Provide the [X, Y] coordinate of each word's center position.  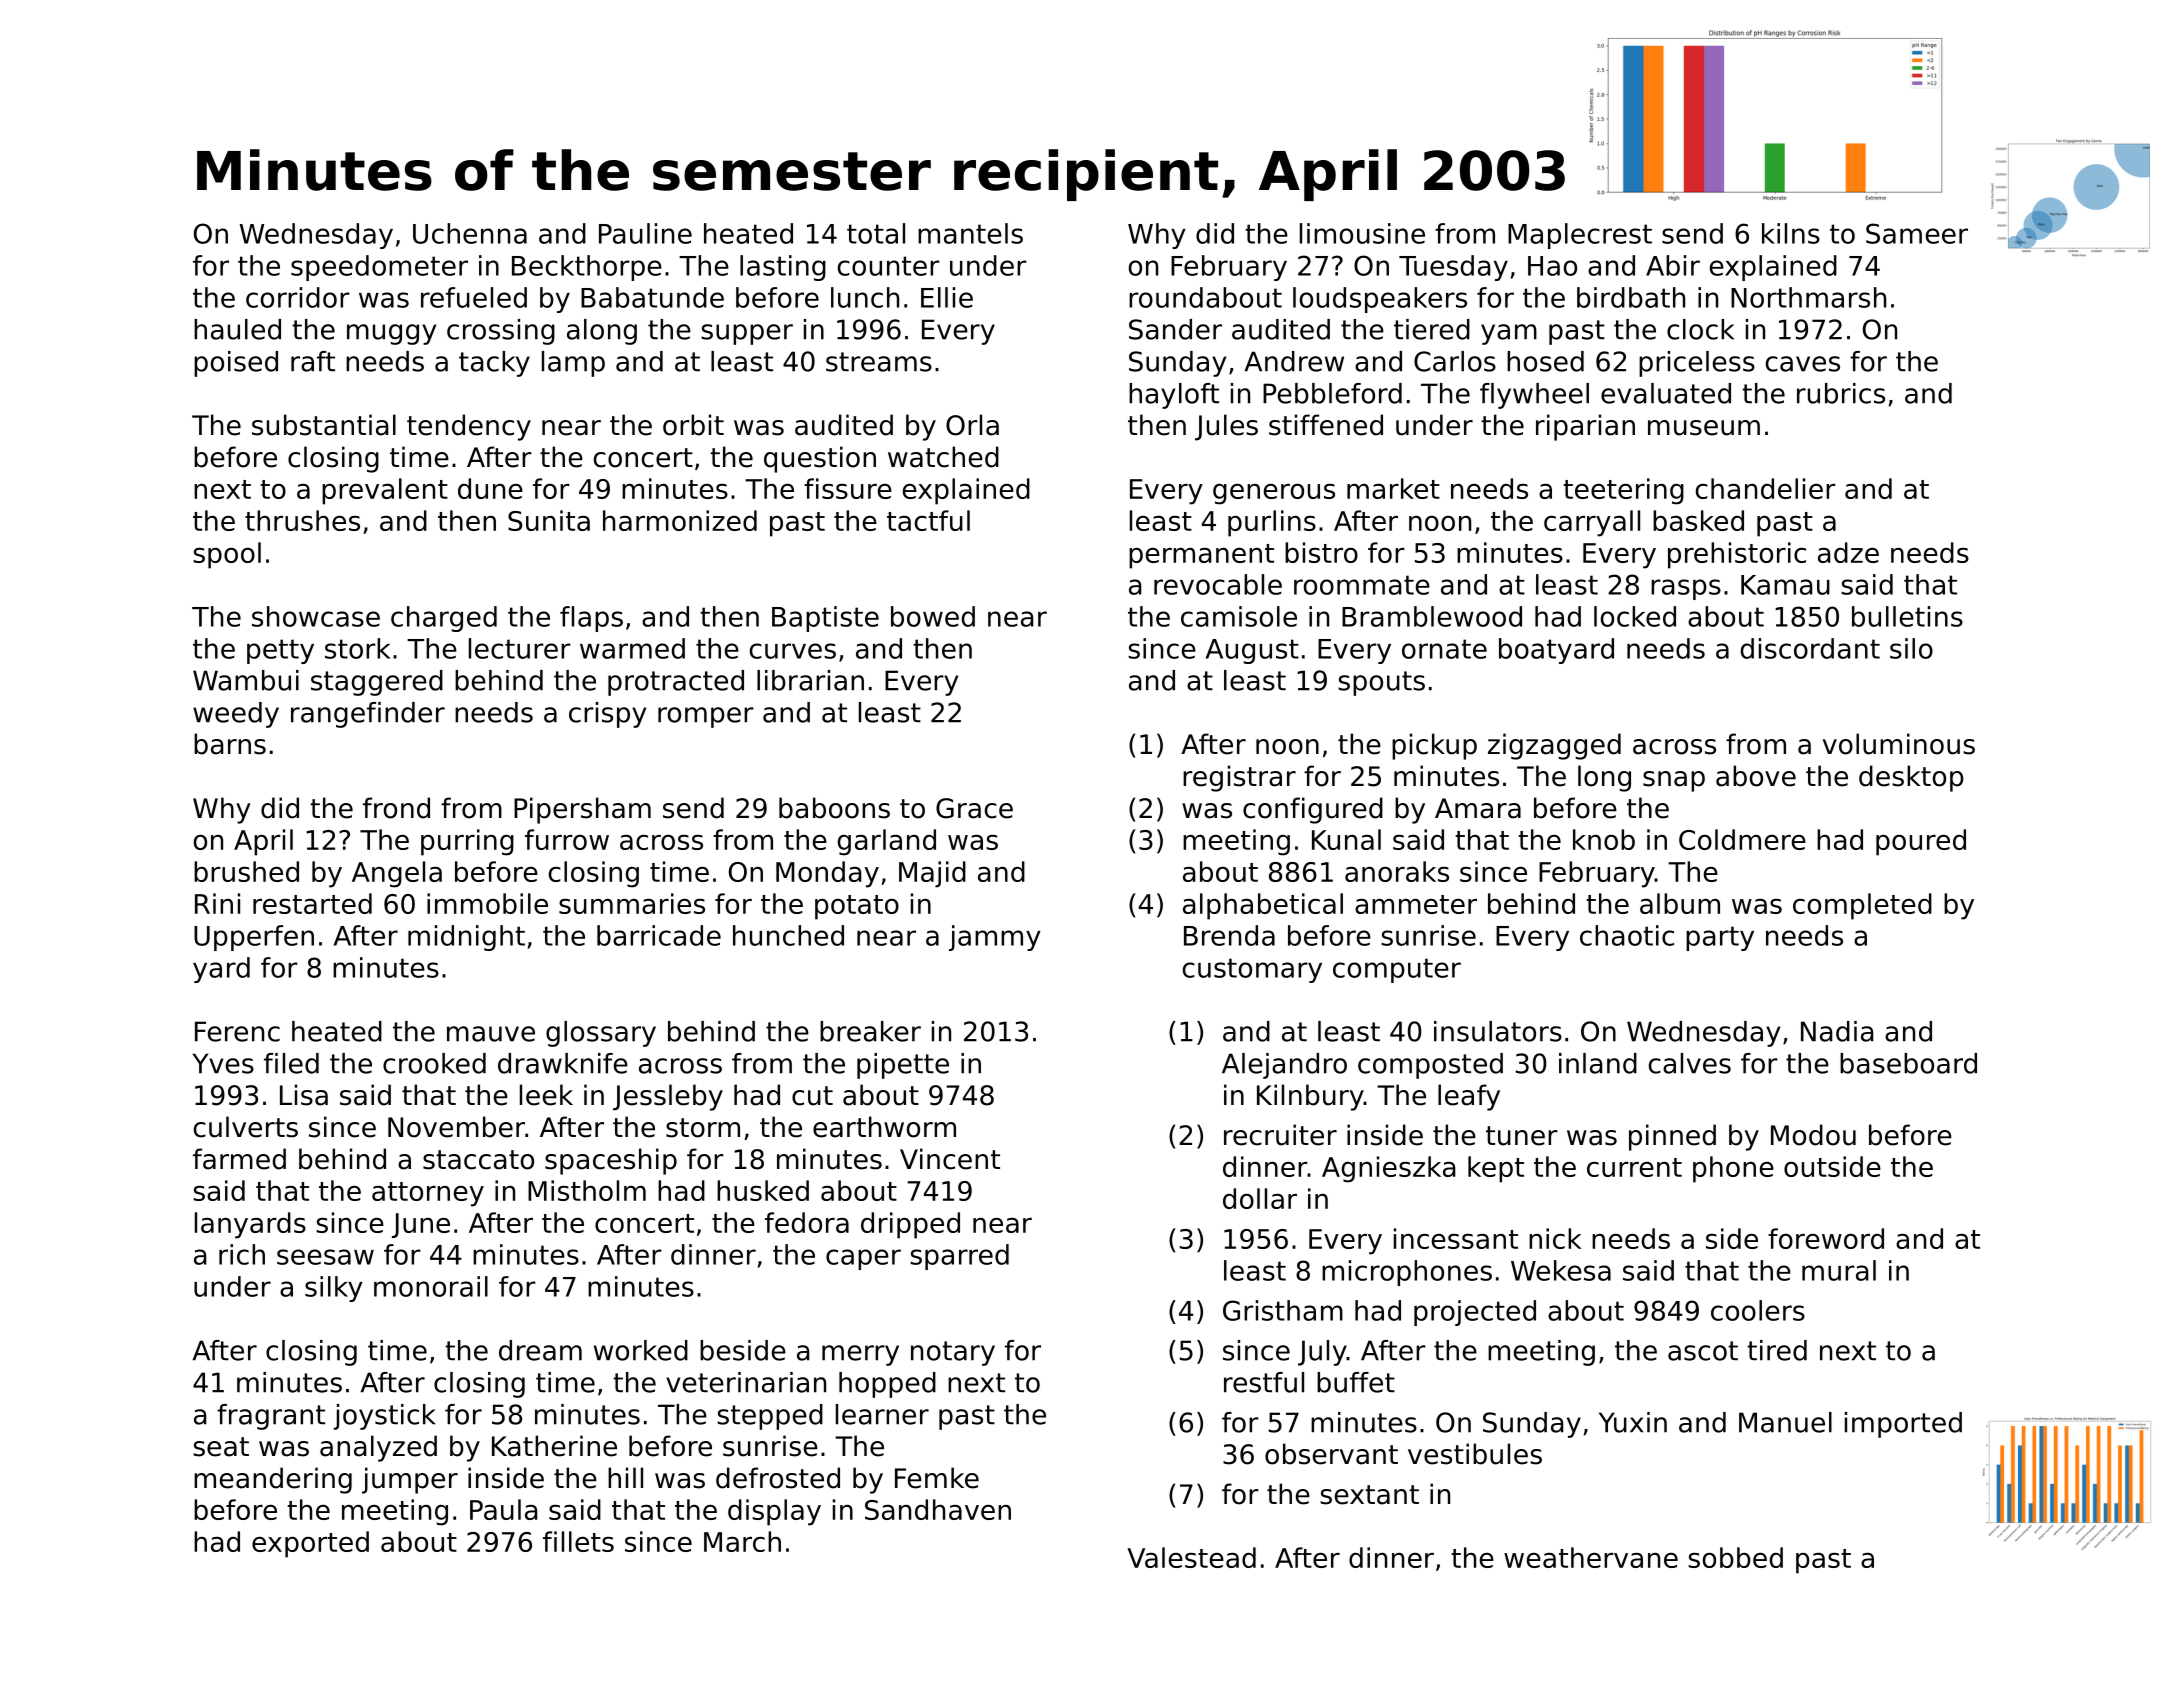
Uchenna [470, 233]
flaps [591, 619]
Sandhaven [938, 1509]
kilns [1791, 233]
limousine [1362, 233]
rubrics [1841, 393]
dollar [1260, 1198]
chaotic [1627, 935]
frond [396, 808]
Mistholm [587, 1190]
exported [310, 1544]
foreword [1826, 1238]
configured [1313, 810]
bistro [1321, 552]
